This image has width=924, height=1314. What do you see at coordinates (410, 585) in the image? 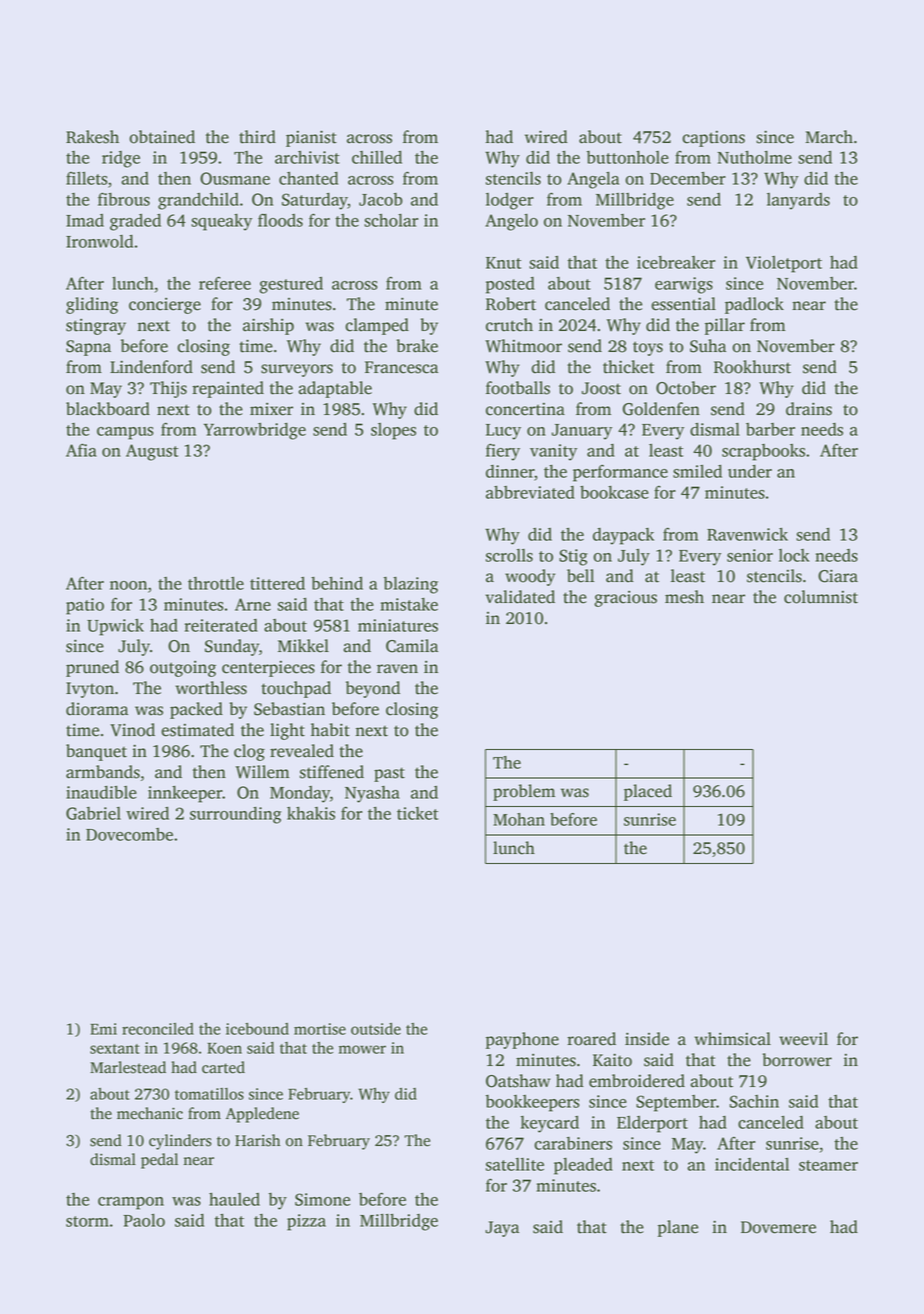
I see `blazing` at bounding box center [410, 585].
